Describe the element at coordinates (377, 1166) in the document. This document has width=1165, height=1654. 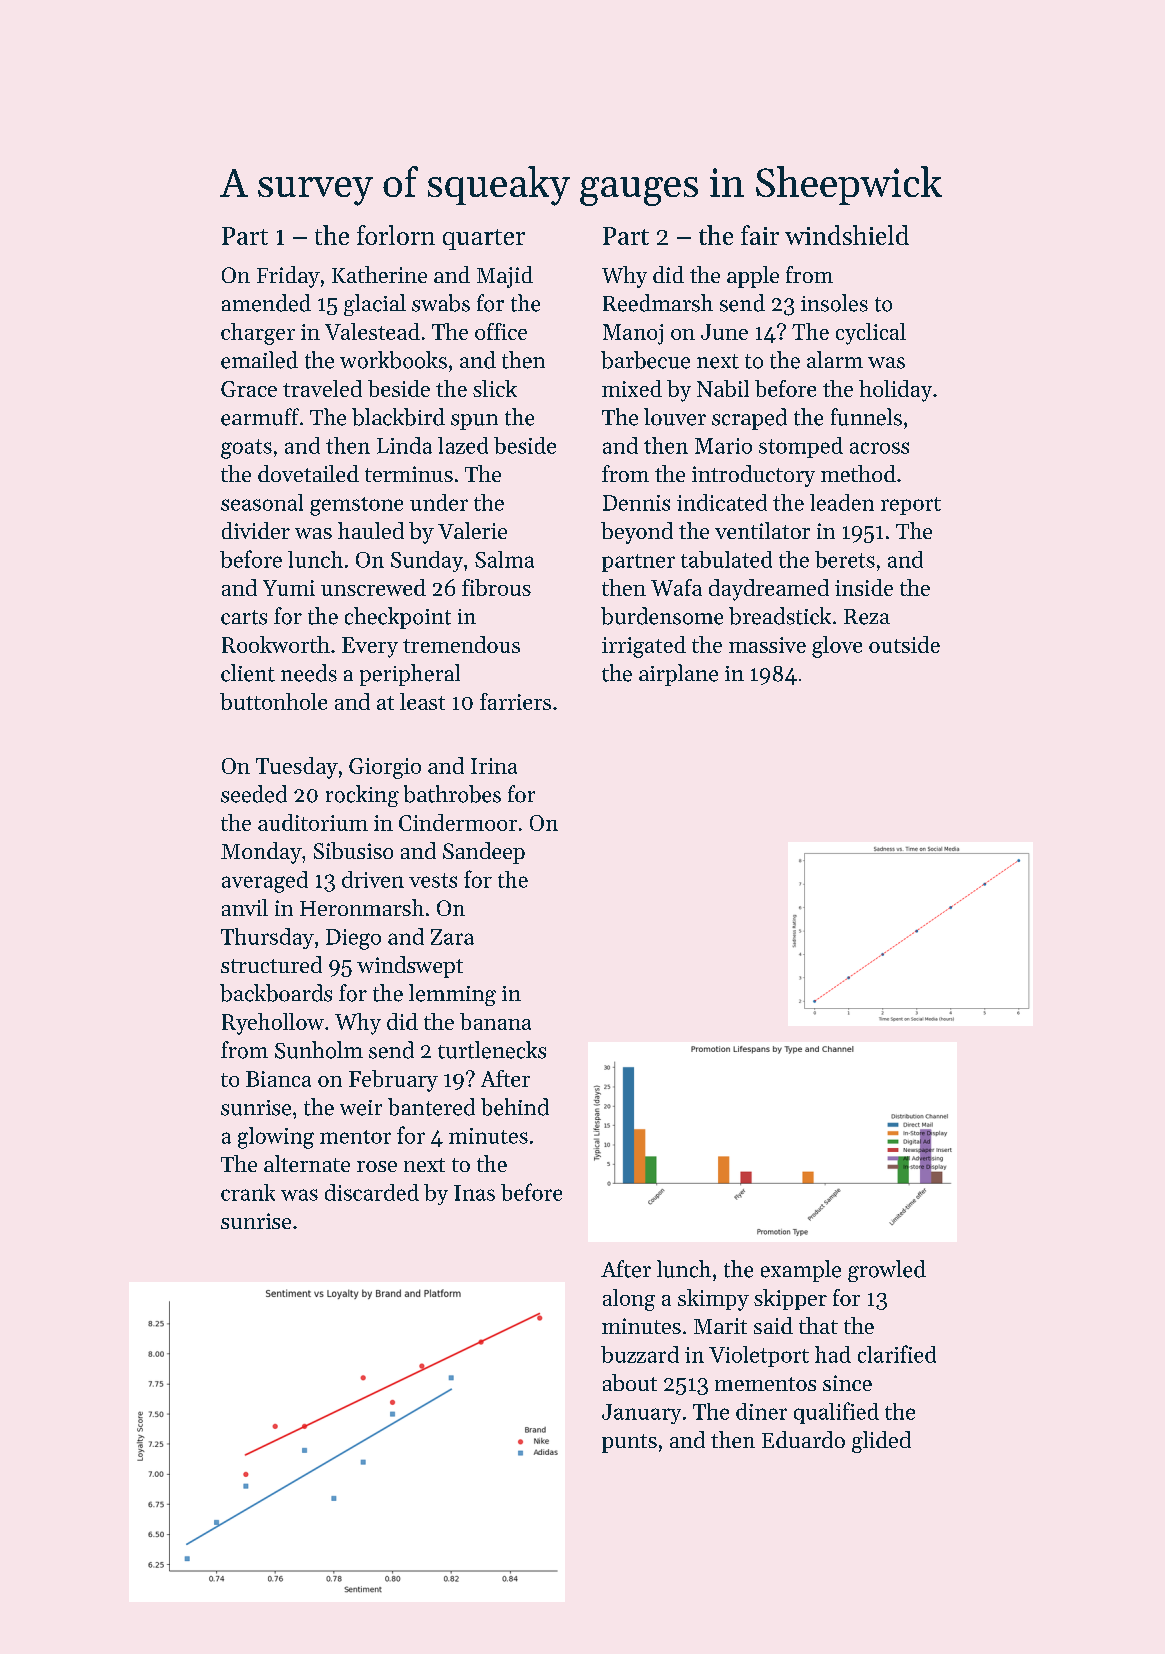
I see `rose` at that location.
